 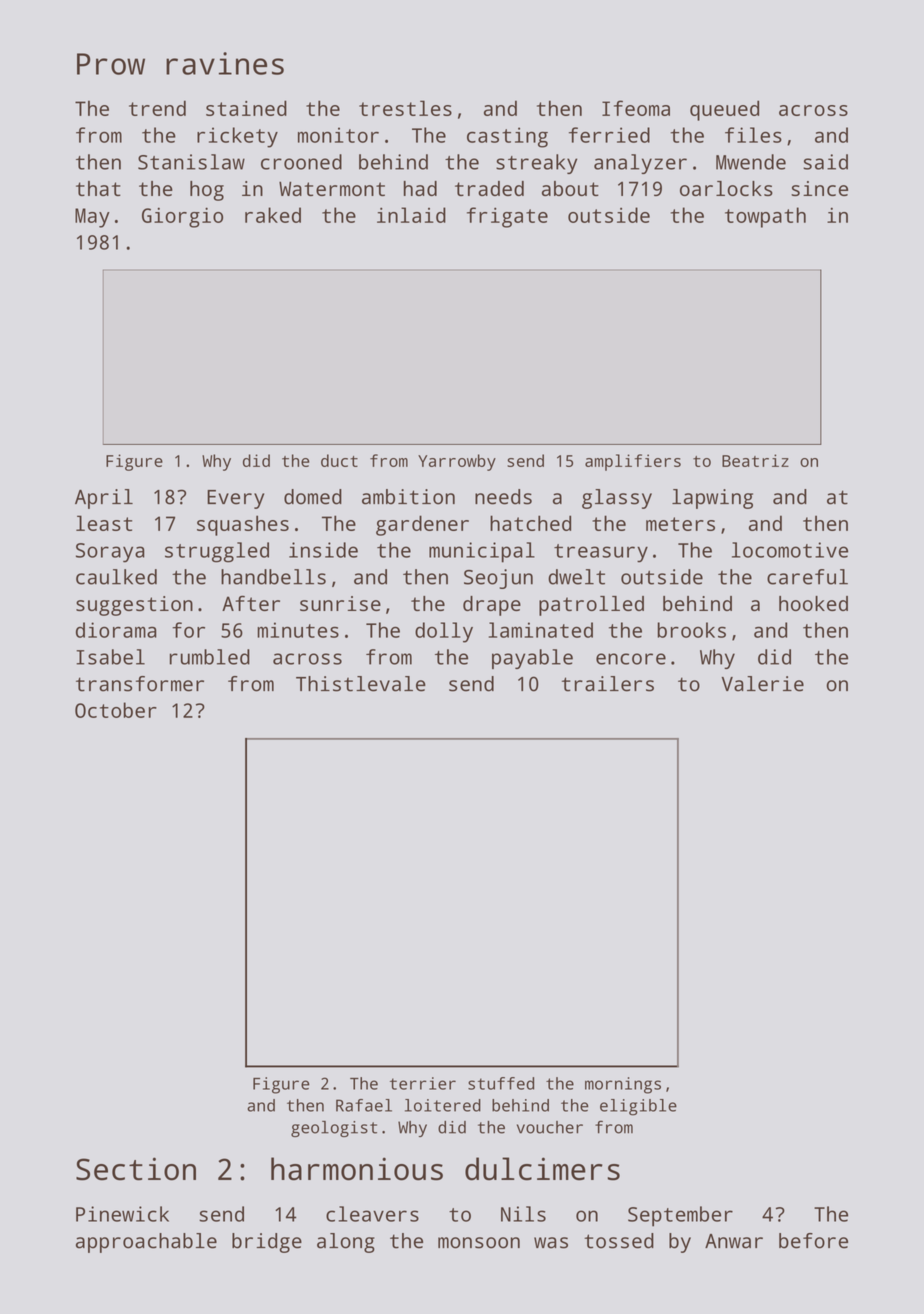 I want to click on stained, so click(x=246, y=108).
